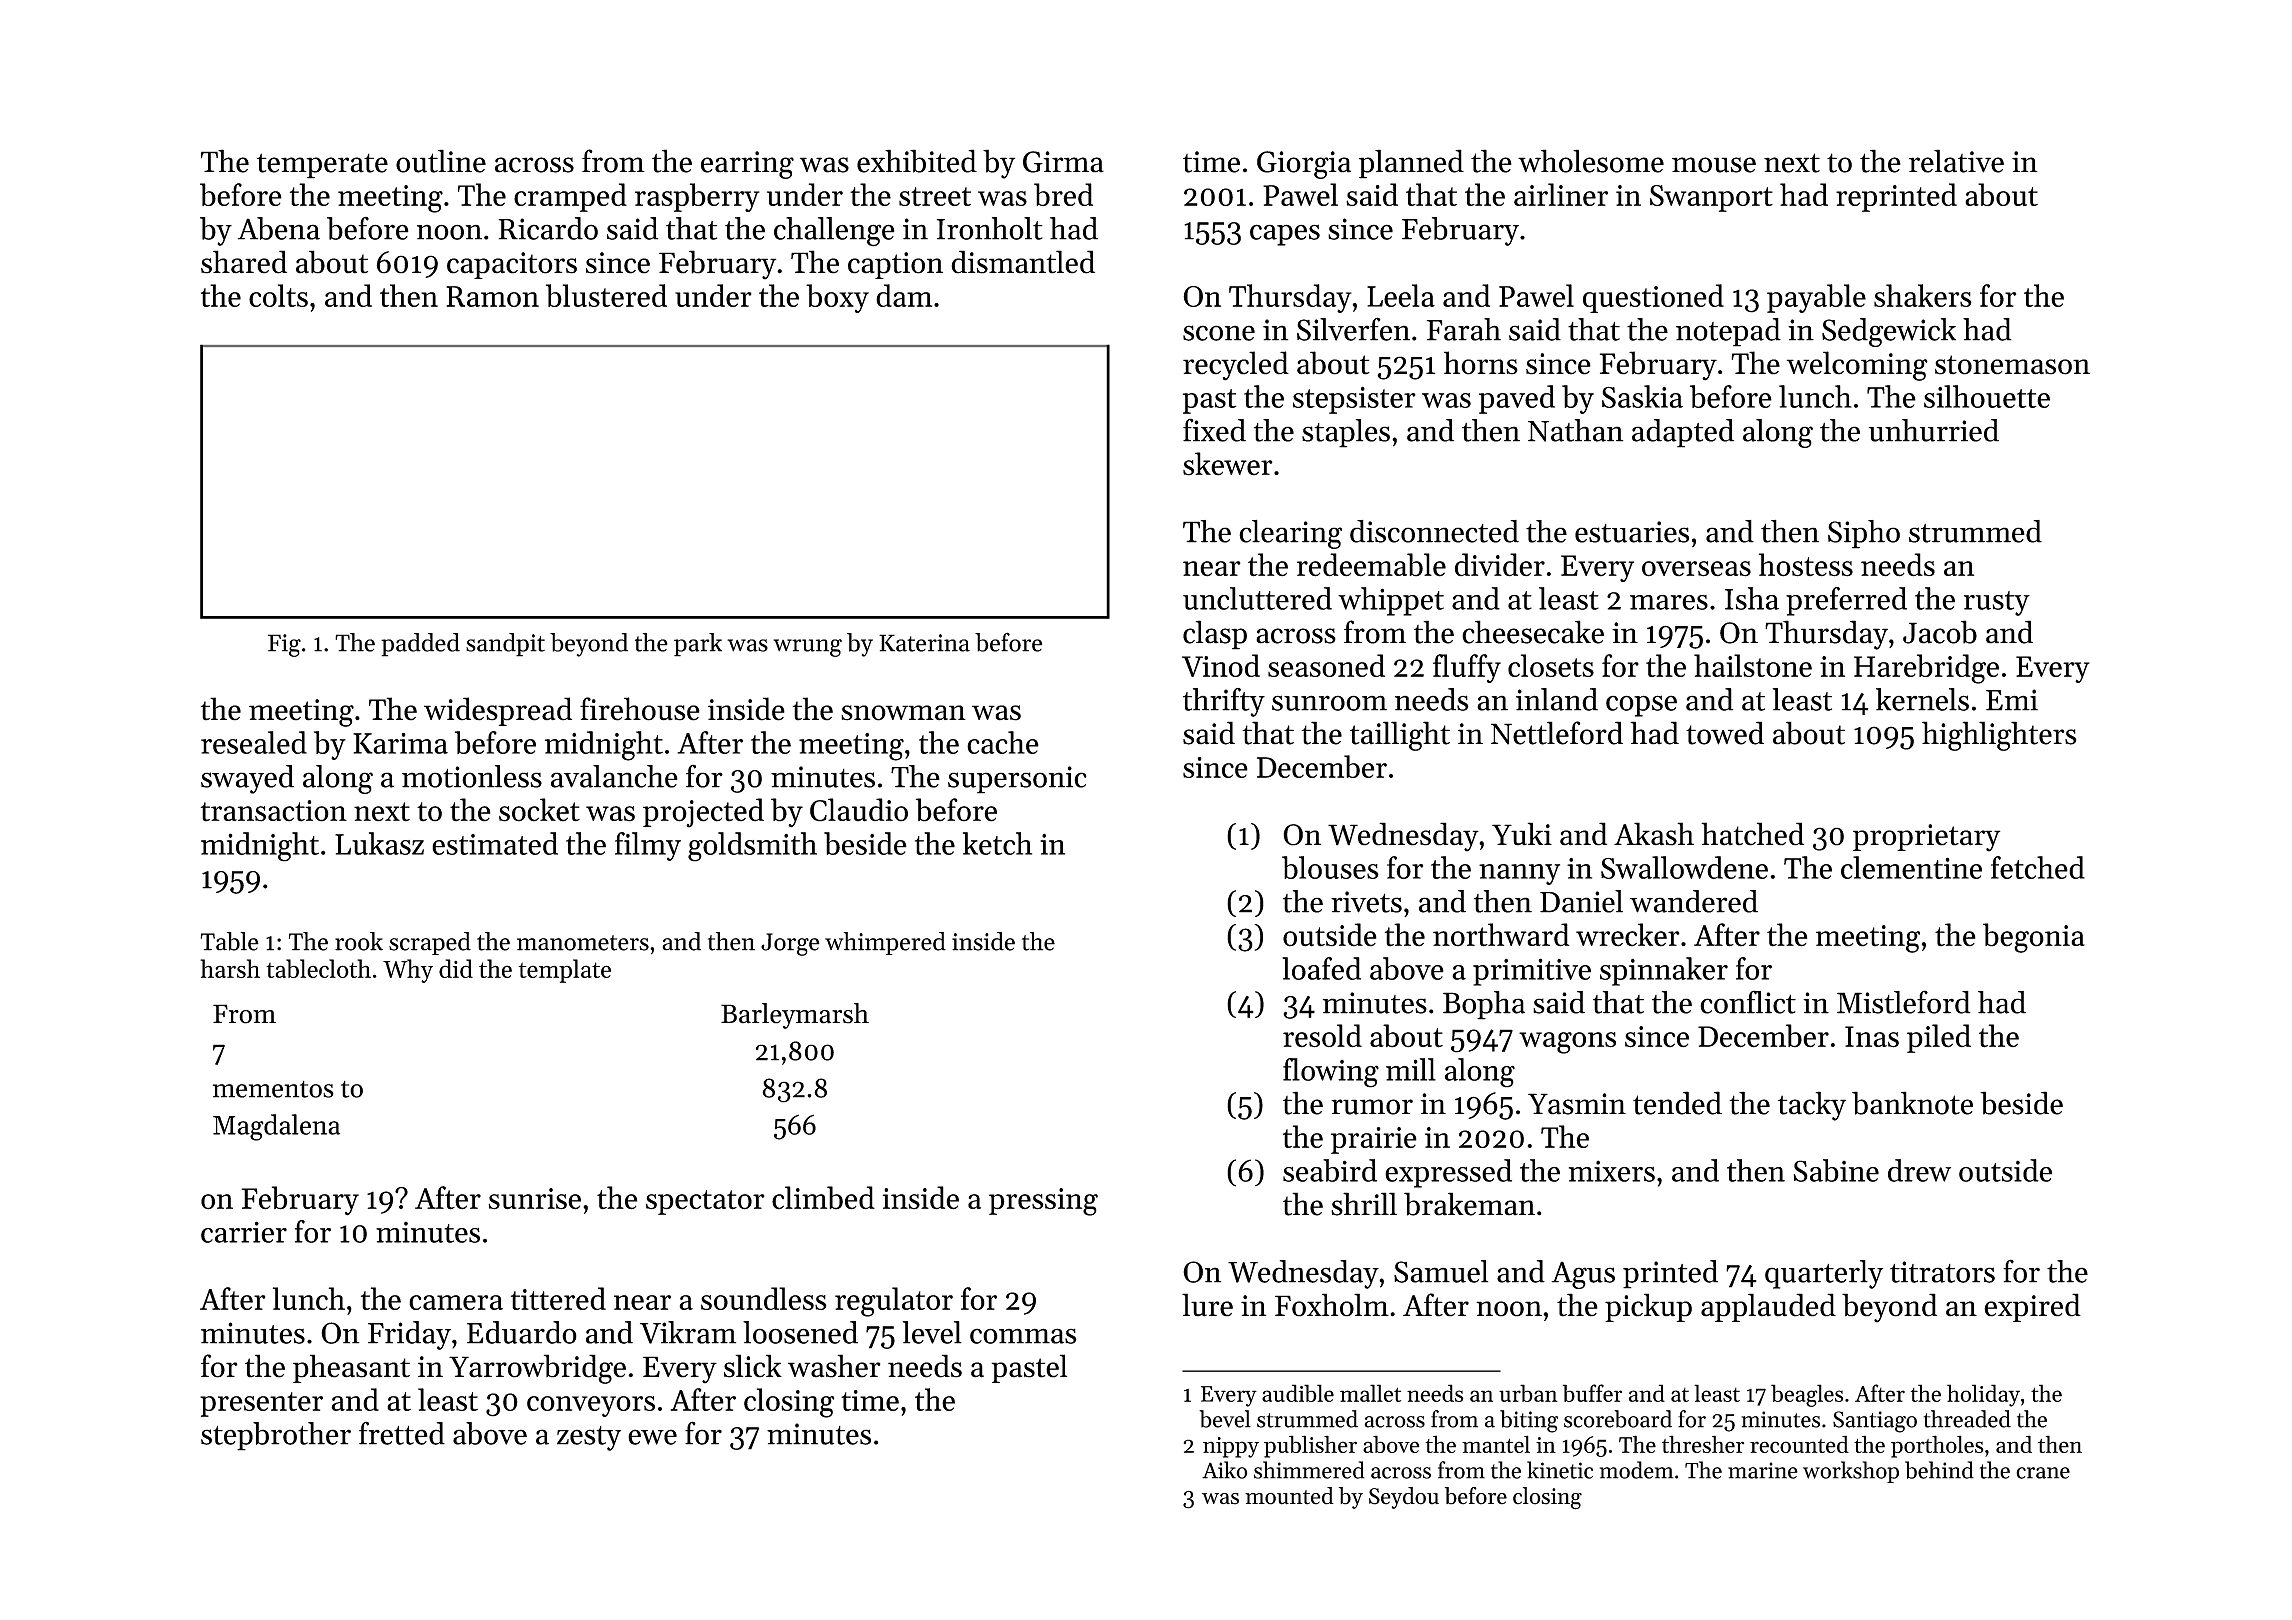 The height and width of the screenshot is (1620, 2292). Describe the element at coordinates (1748, 1002) in the screenshot. I see `conflict` at that location.
